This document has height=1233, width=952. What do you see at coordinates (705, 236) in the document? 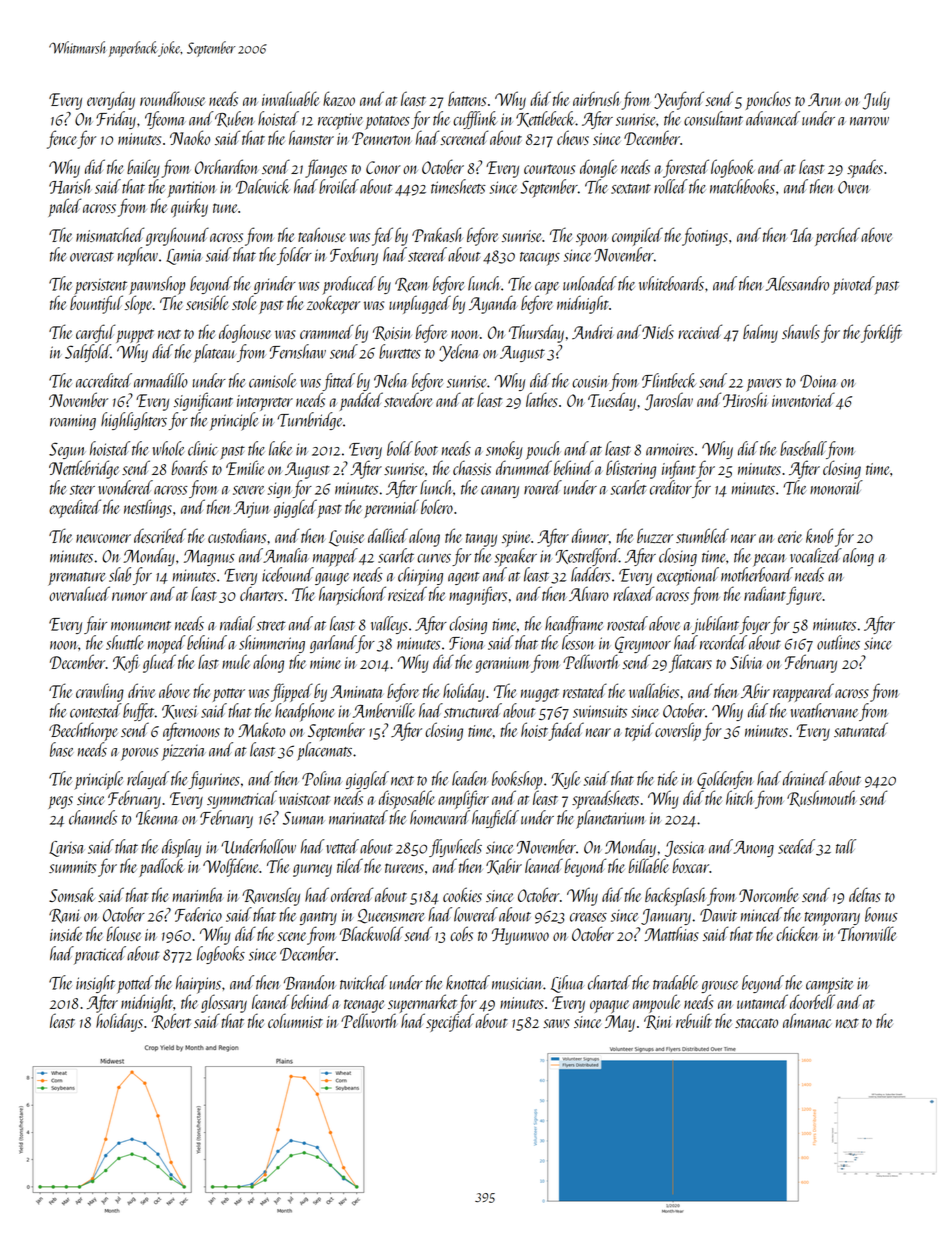
I see `footings` at bounding box center [705, 236].
